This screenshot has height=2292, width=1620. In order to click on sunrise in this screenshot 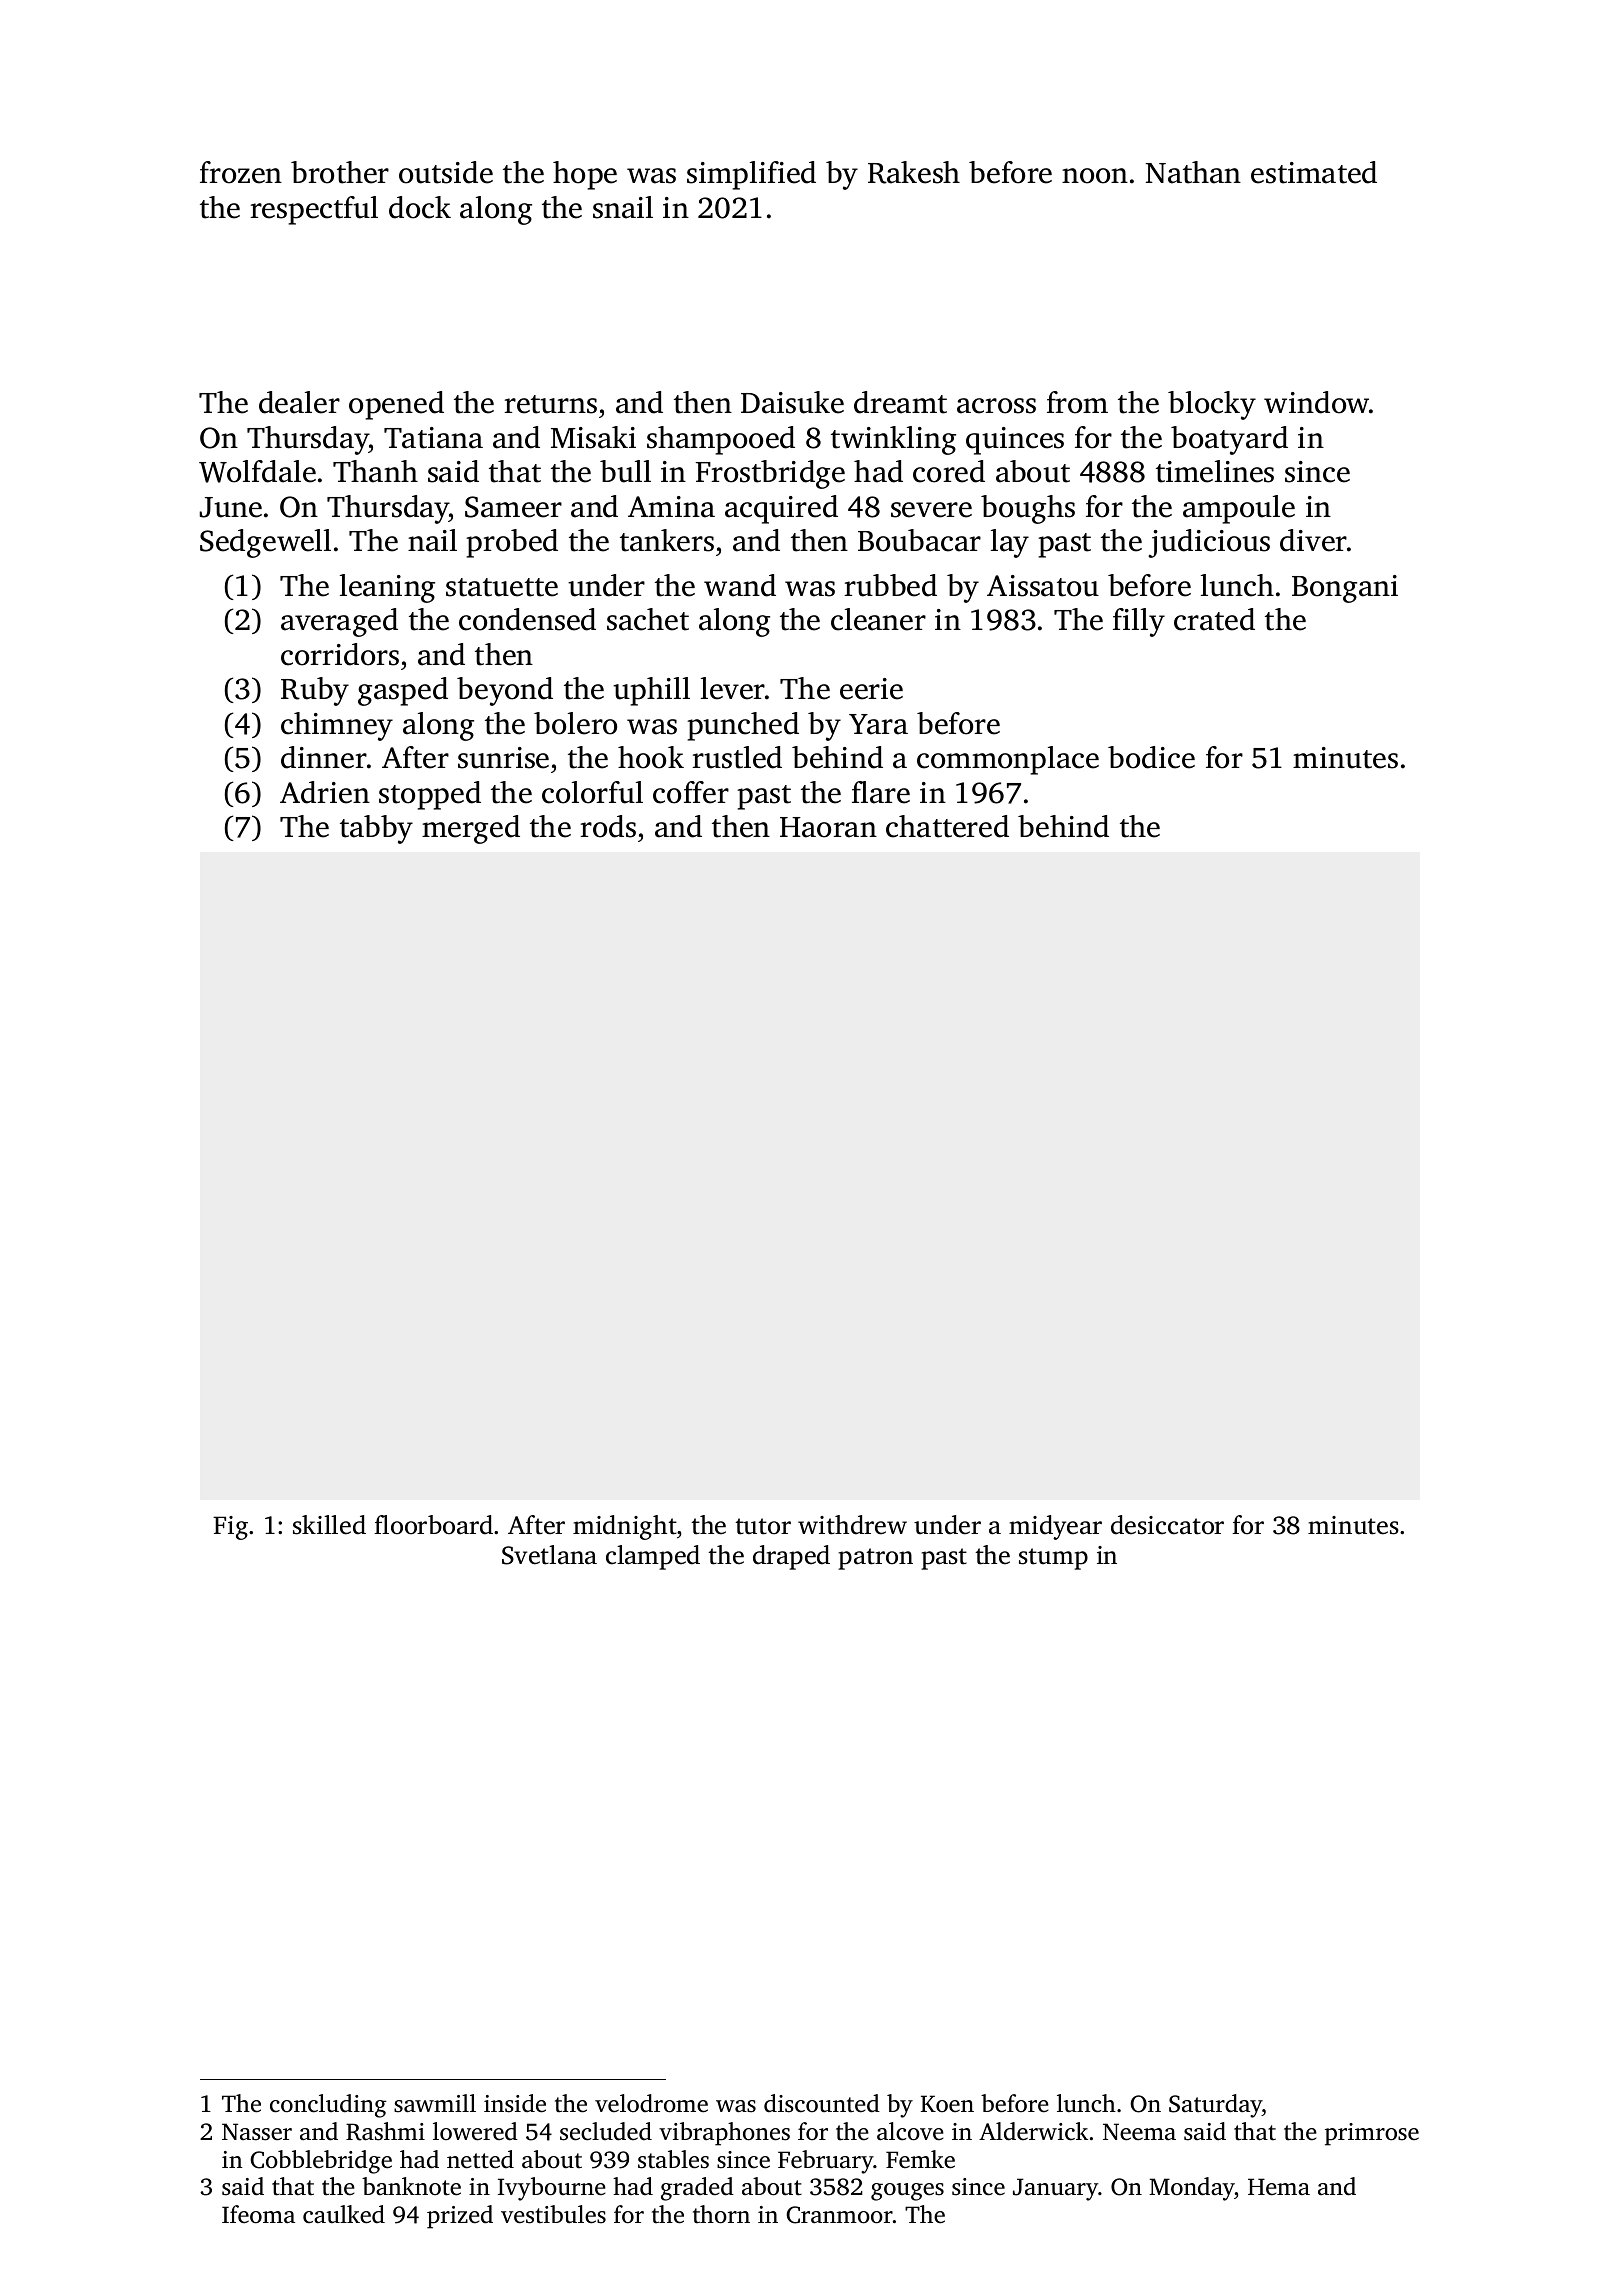, I will do `click(503, 758)`.
